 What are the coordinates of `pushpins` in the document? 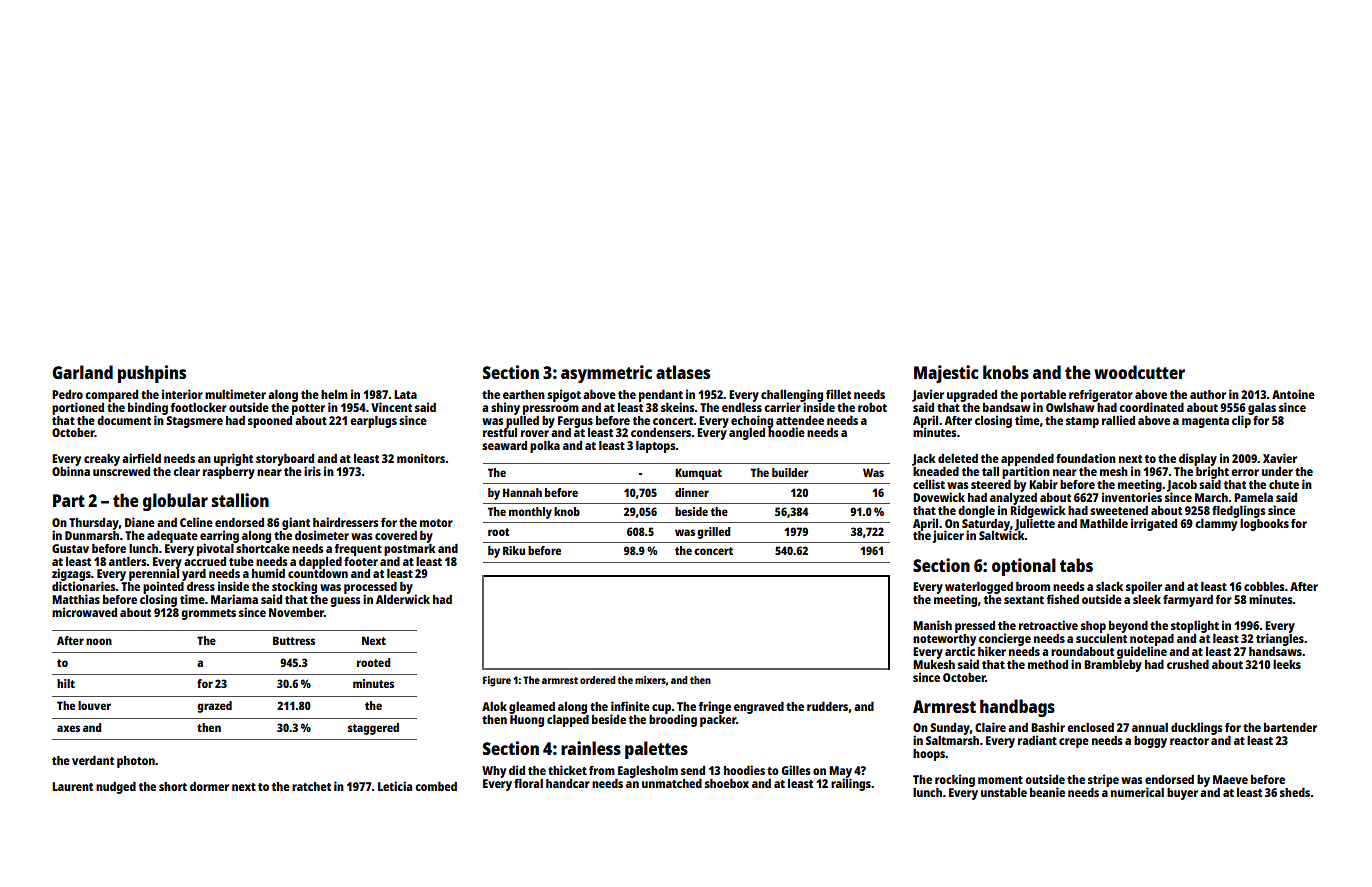 It's located at (152, 374).
